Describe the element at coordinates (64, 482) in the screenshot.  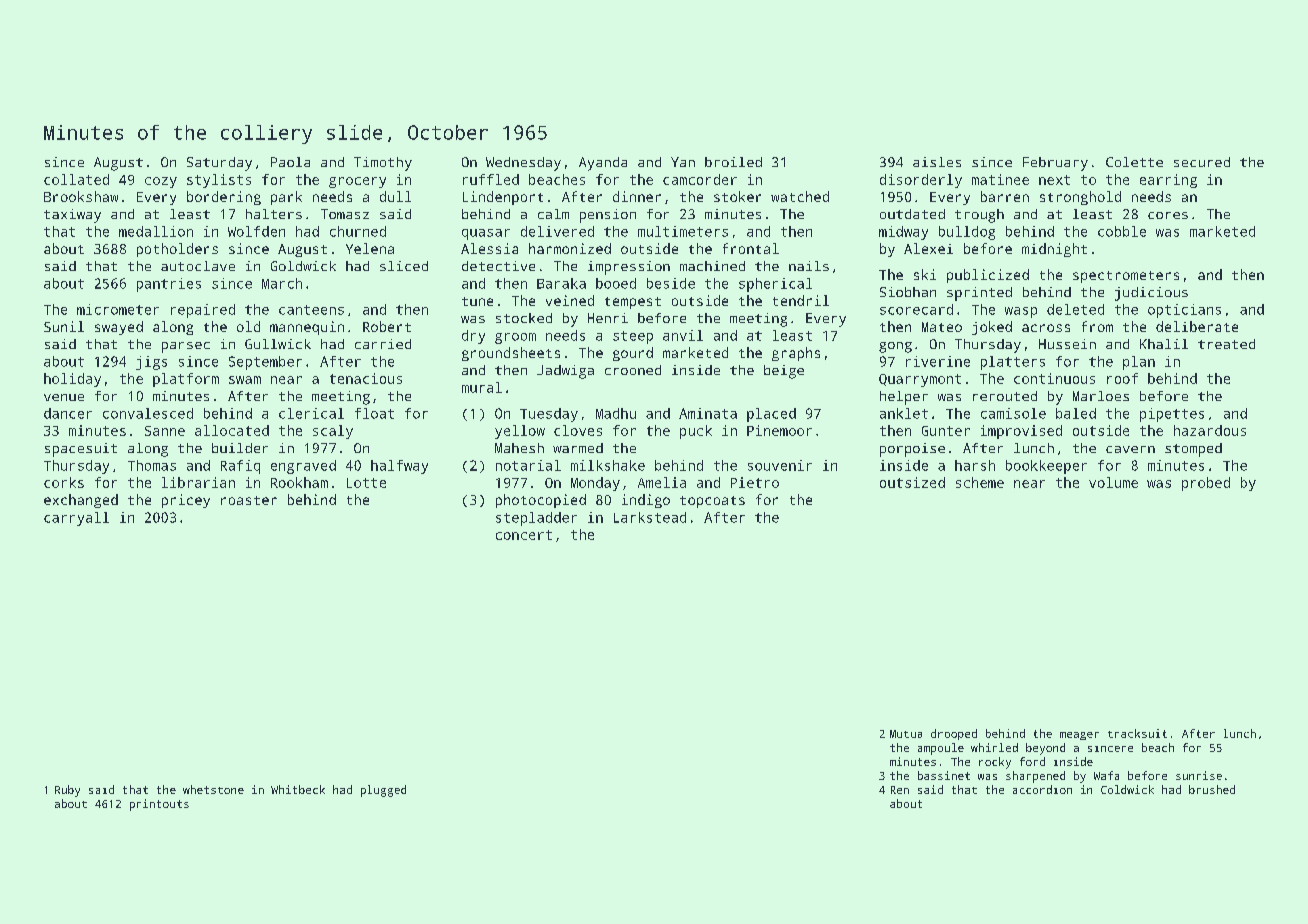
I see `corks` at that location.
